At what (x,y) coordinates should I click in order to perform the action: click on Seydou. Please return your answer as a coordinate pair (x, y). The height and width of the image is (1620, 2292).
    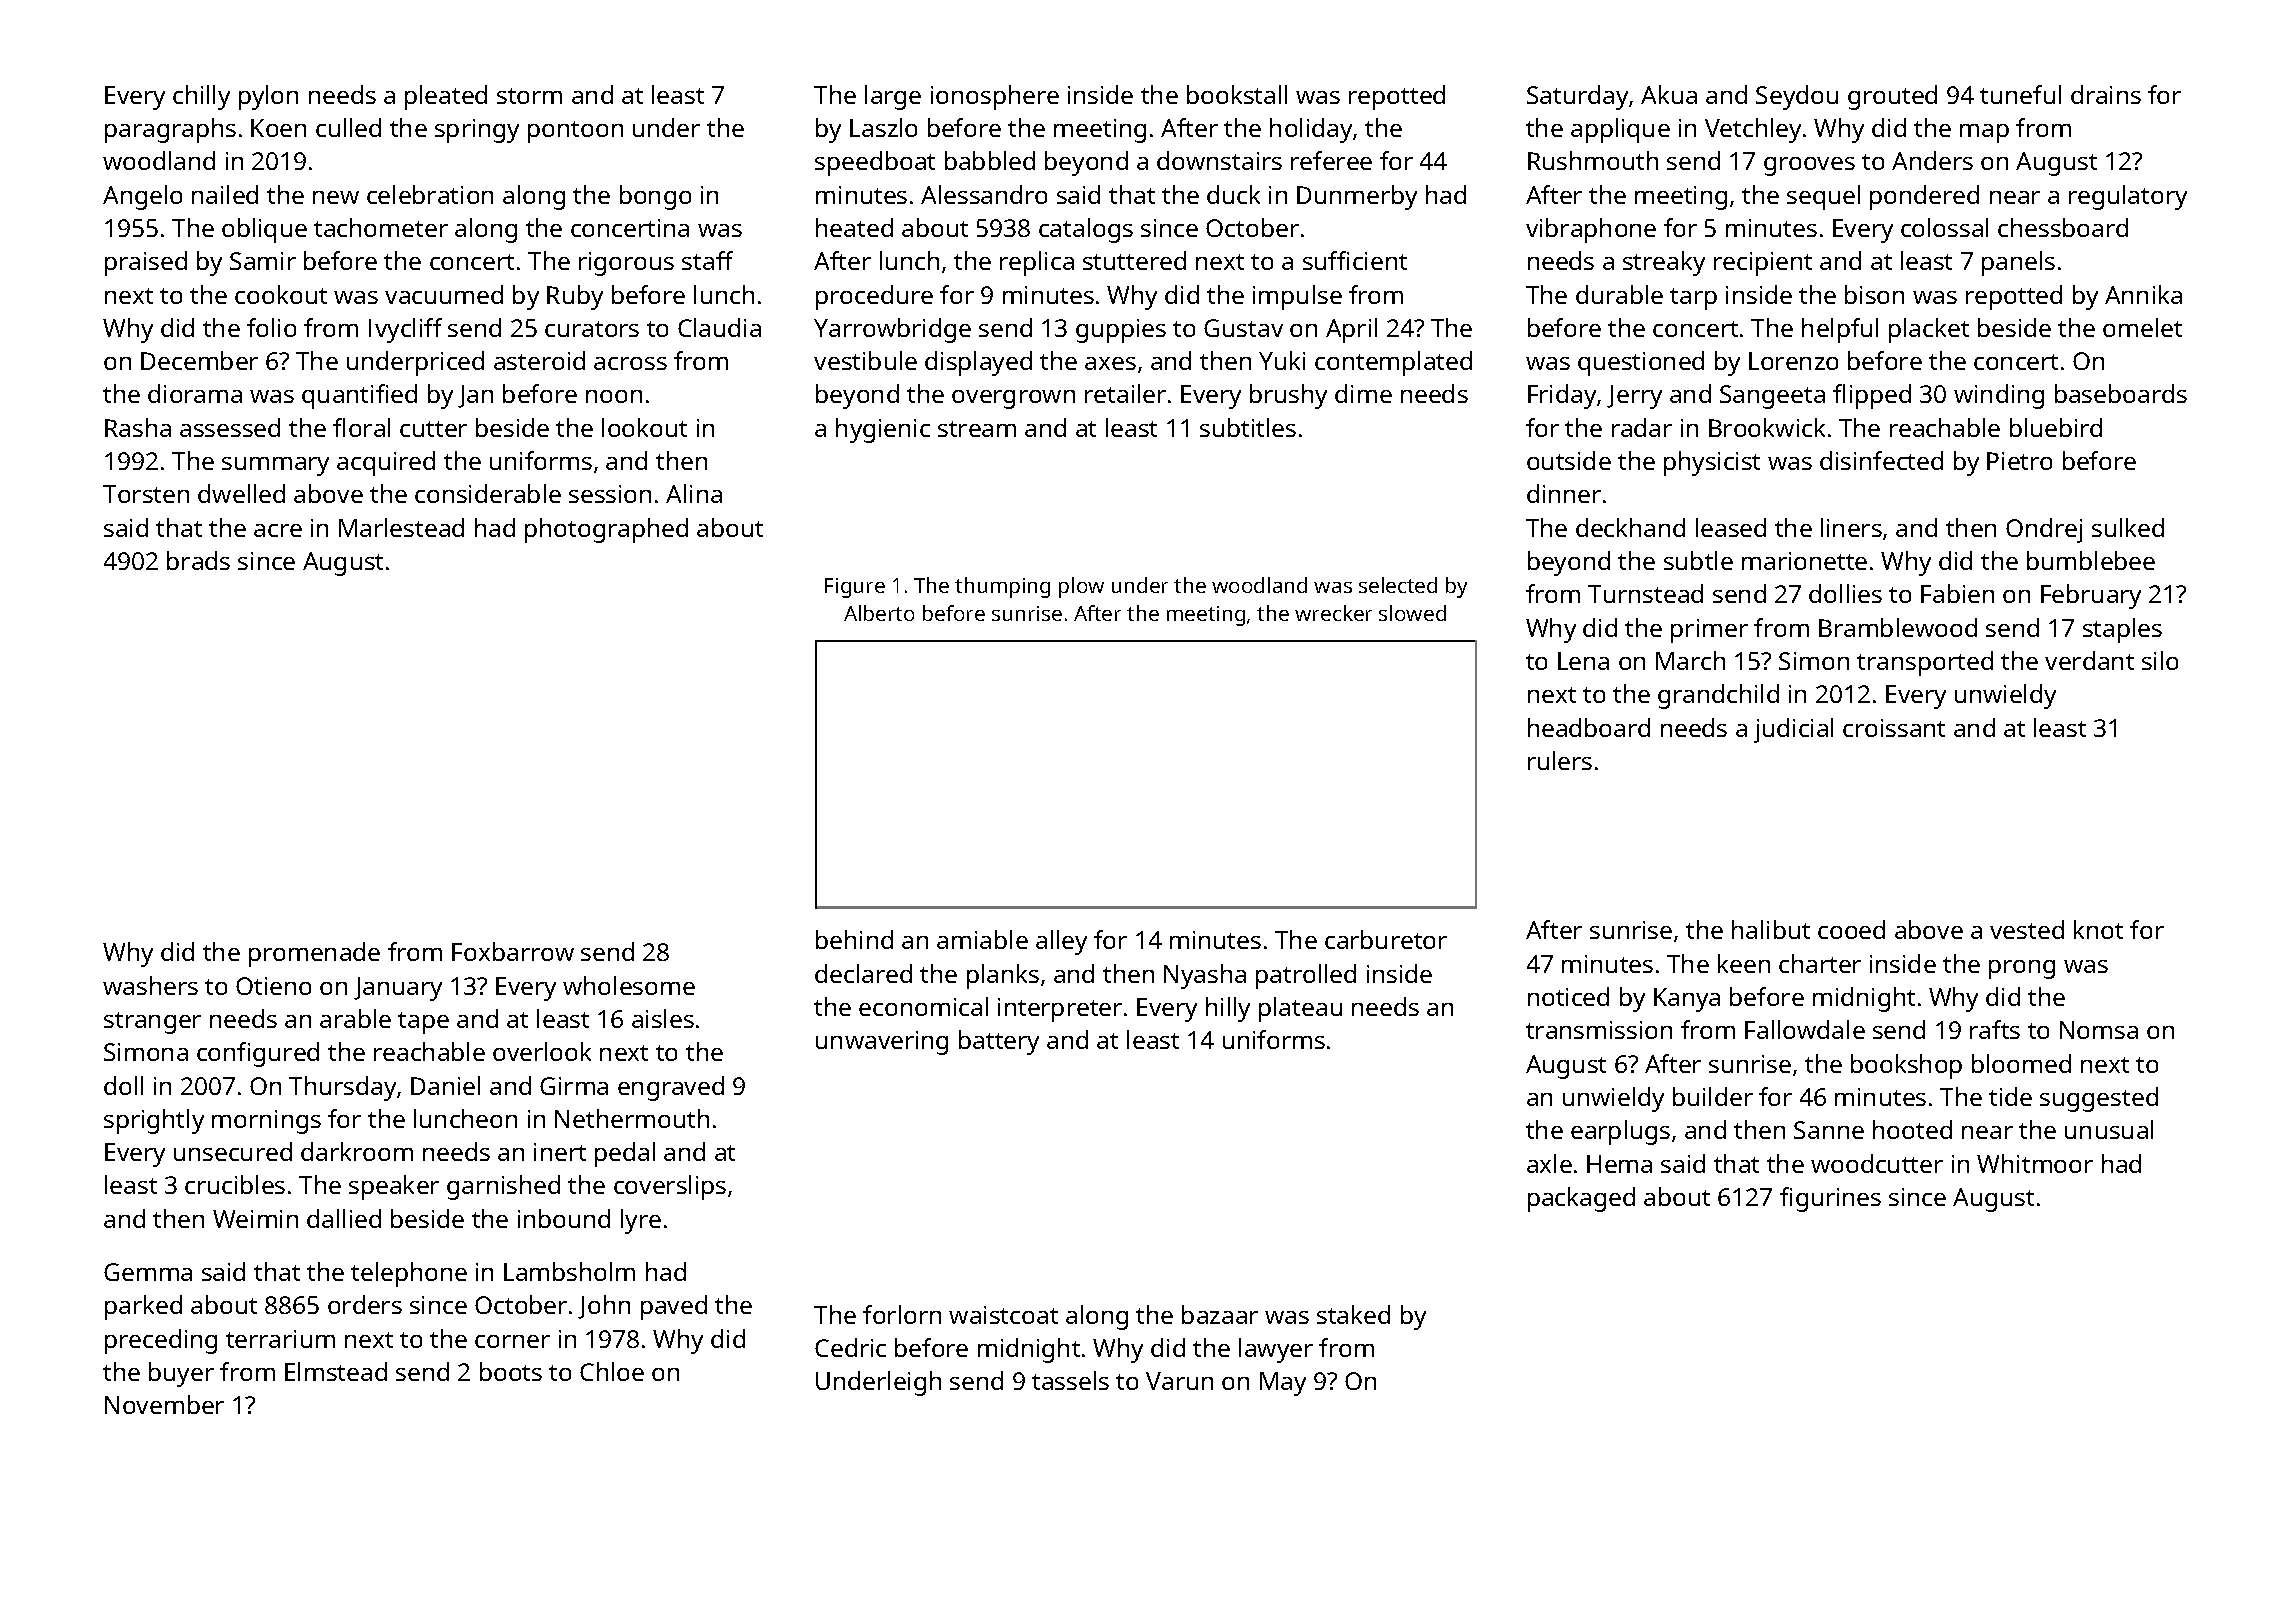
    Looking at the image, I should click on (1797, 97).
